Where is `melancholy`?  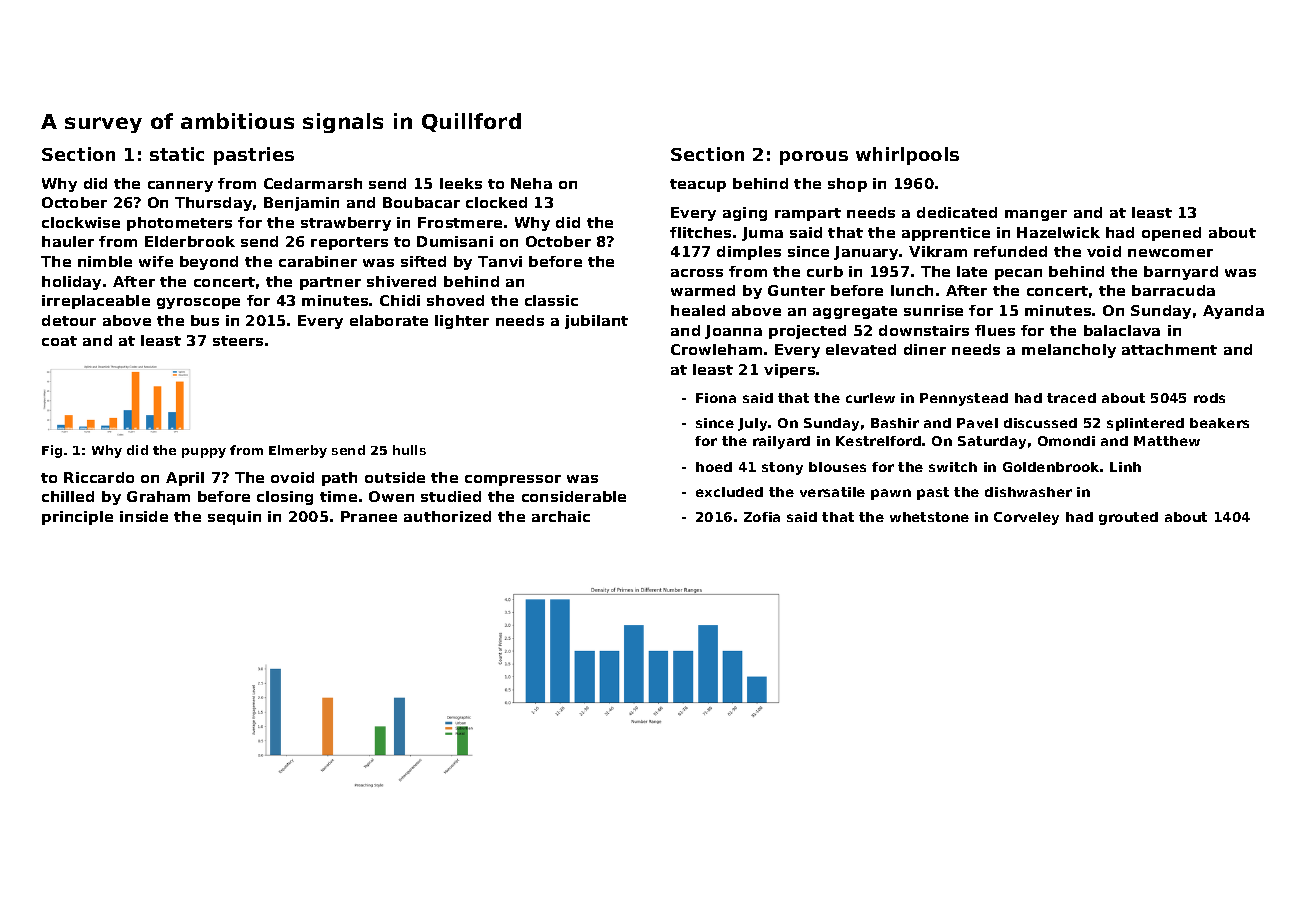
melancholy is located at coordinates (1069, 351).
